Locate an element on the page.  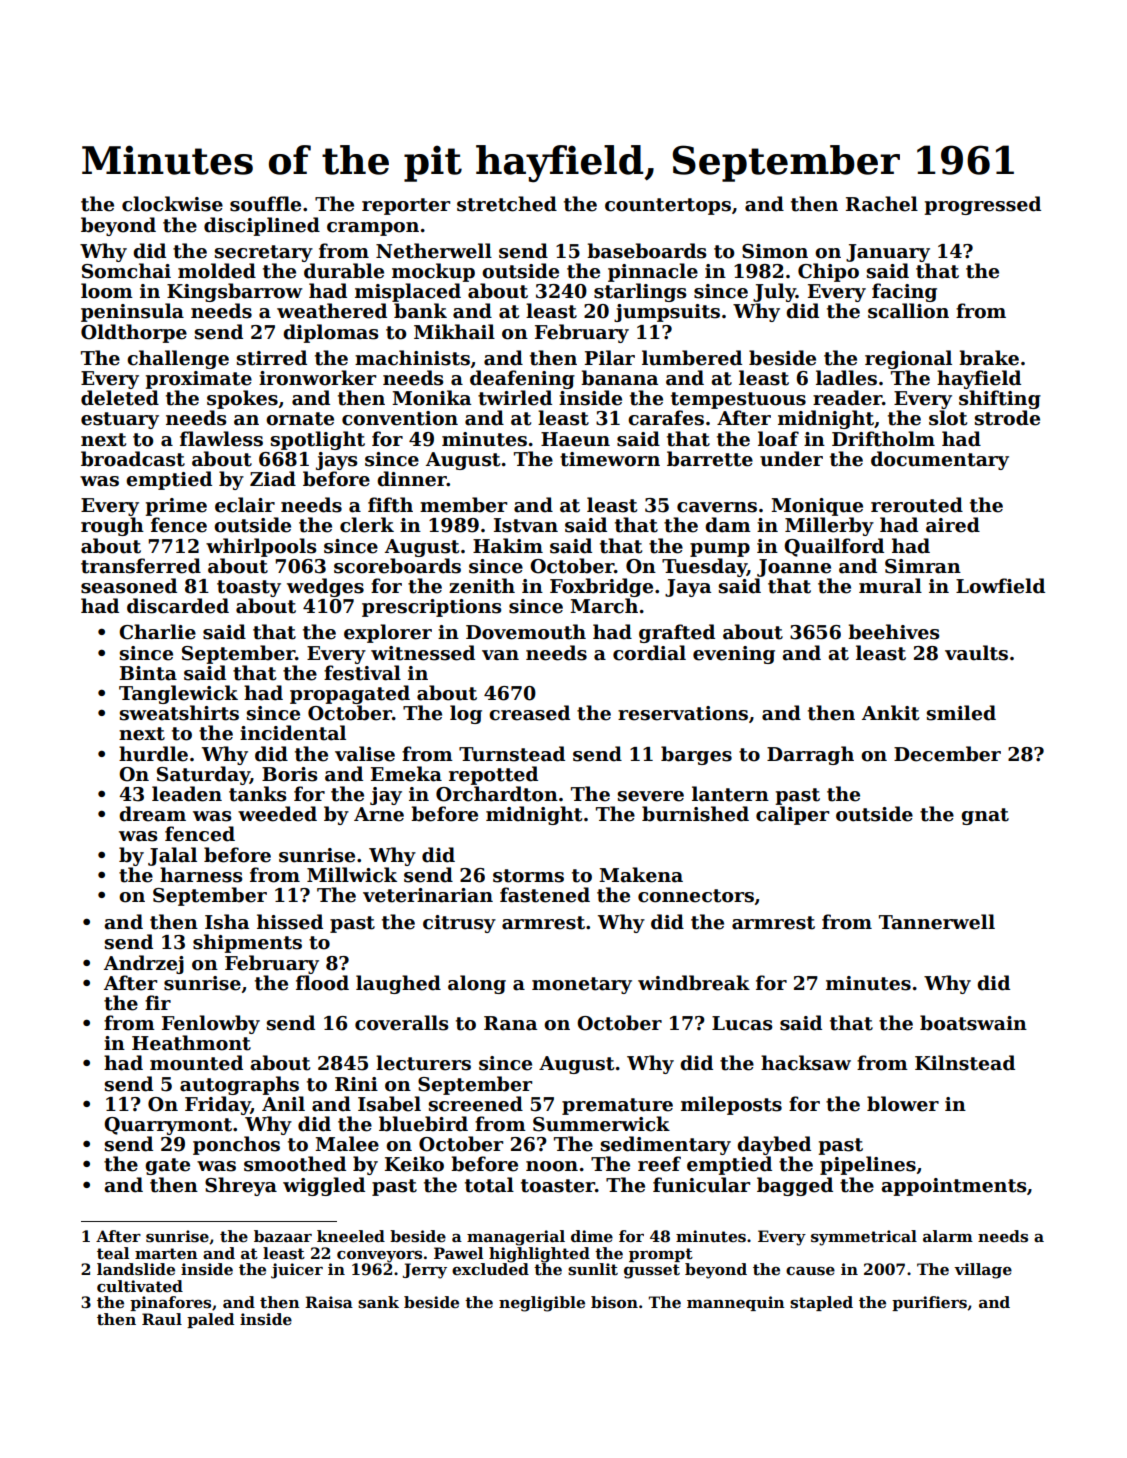
durable is located at coordinates (344, 271).
